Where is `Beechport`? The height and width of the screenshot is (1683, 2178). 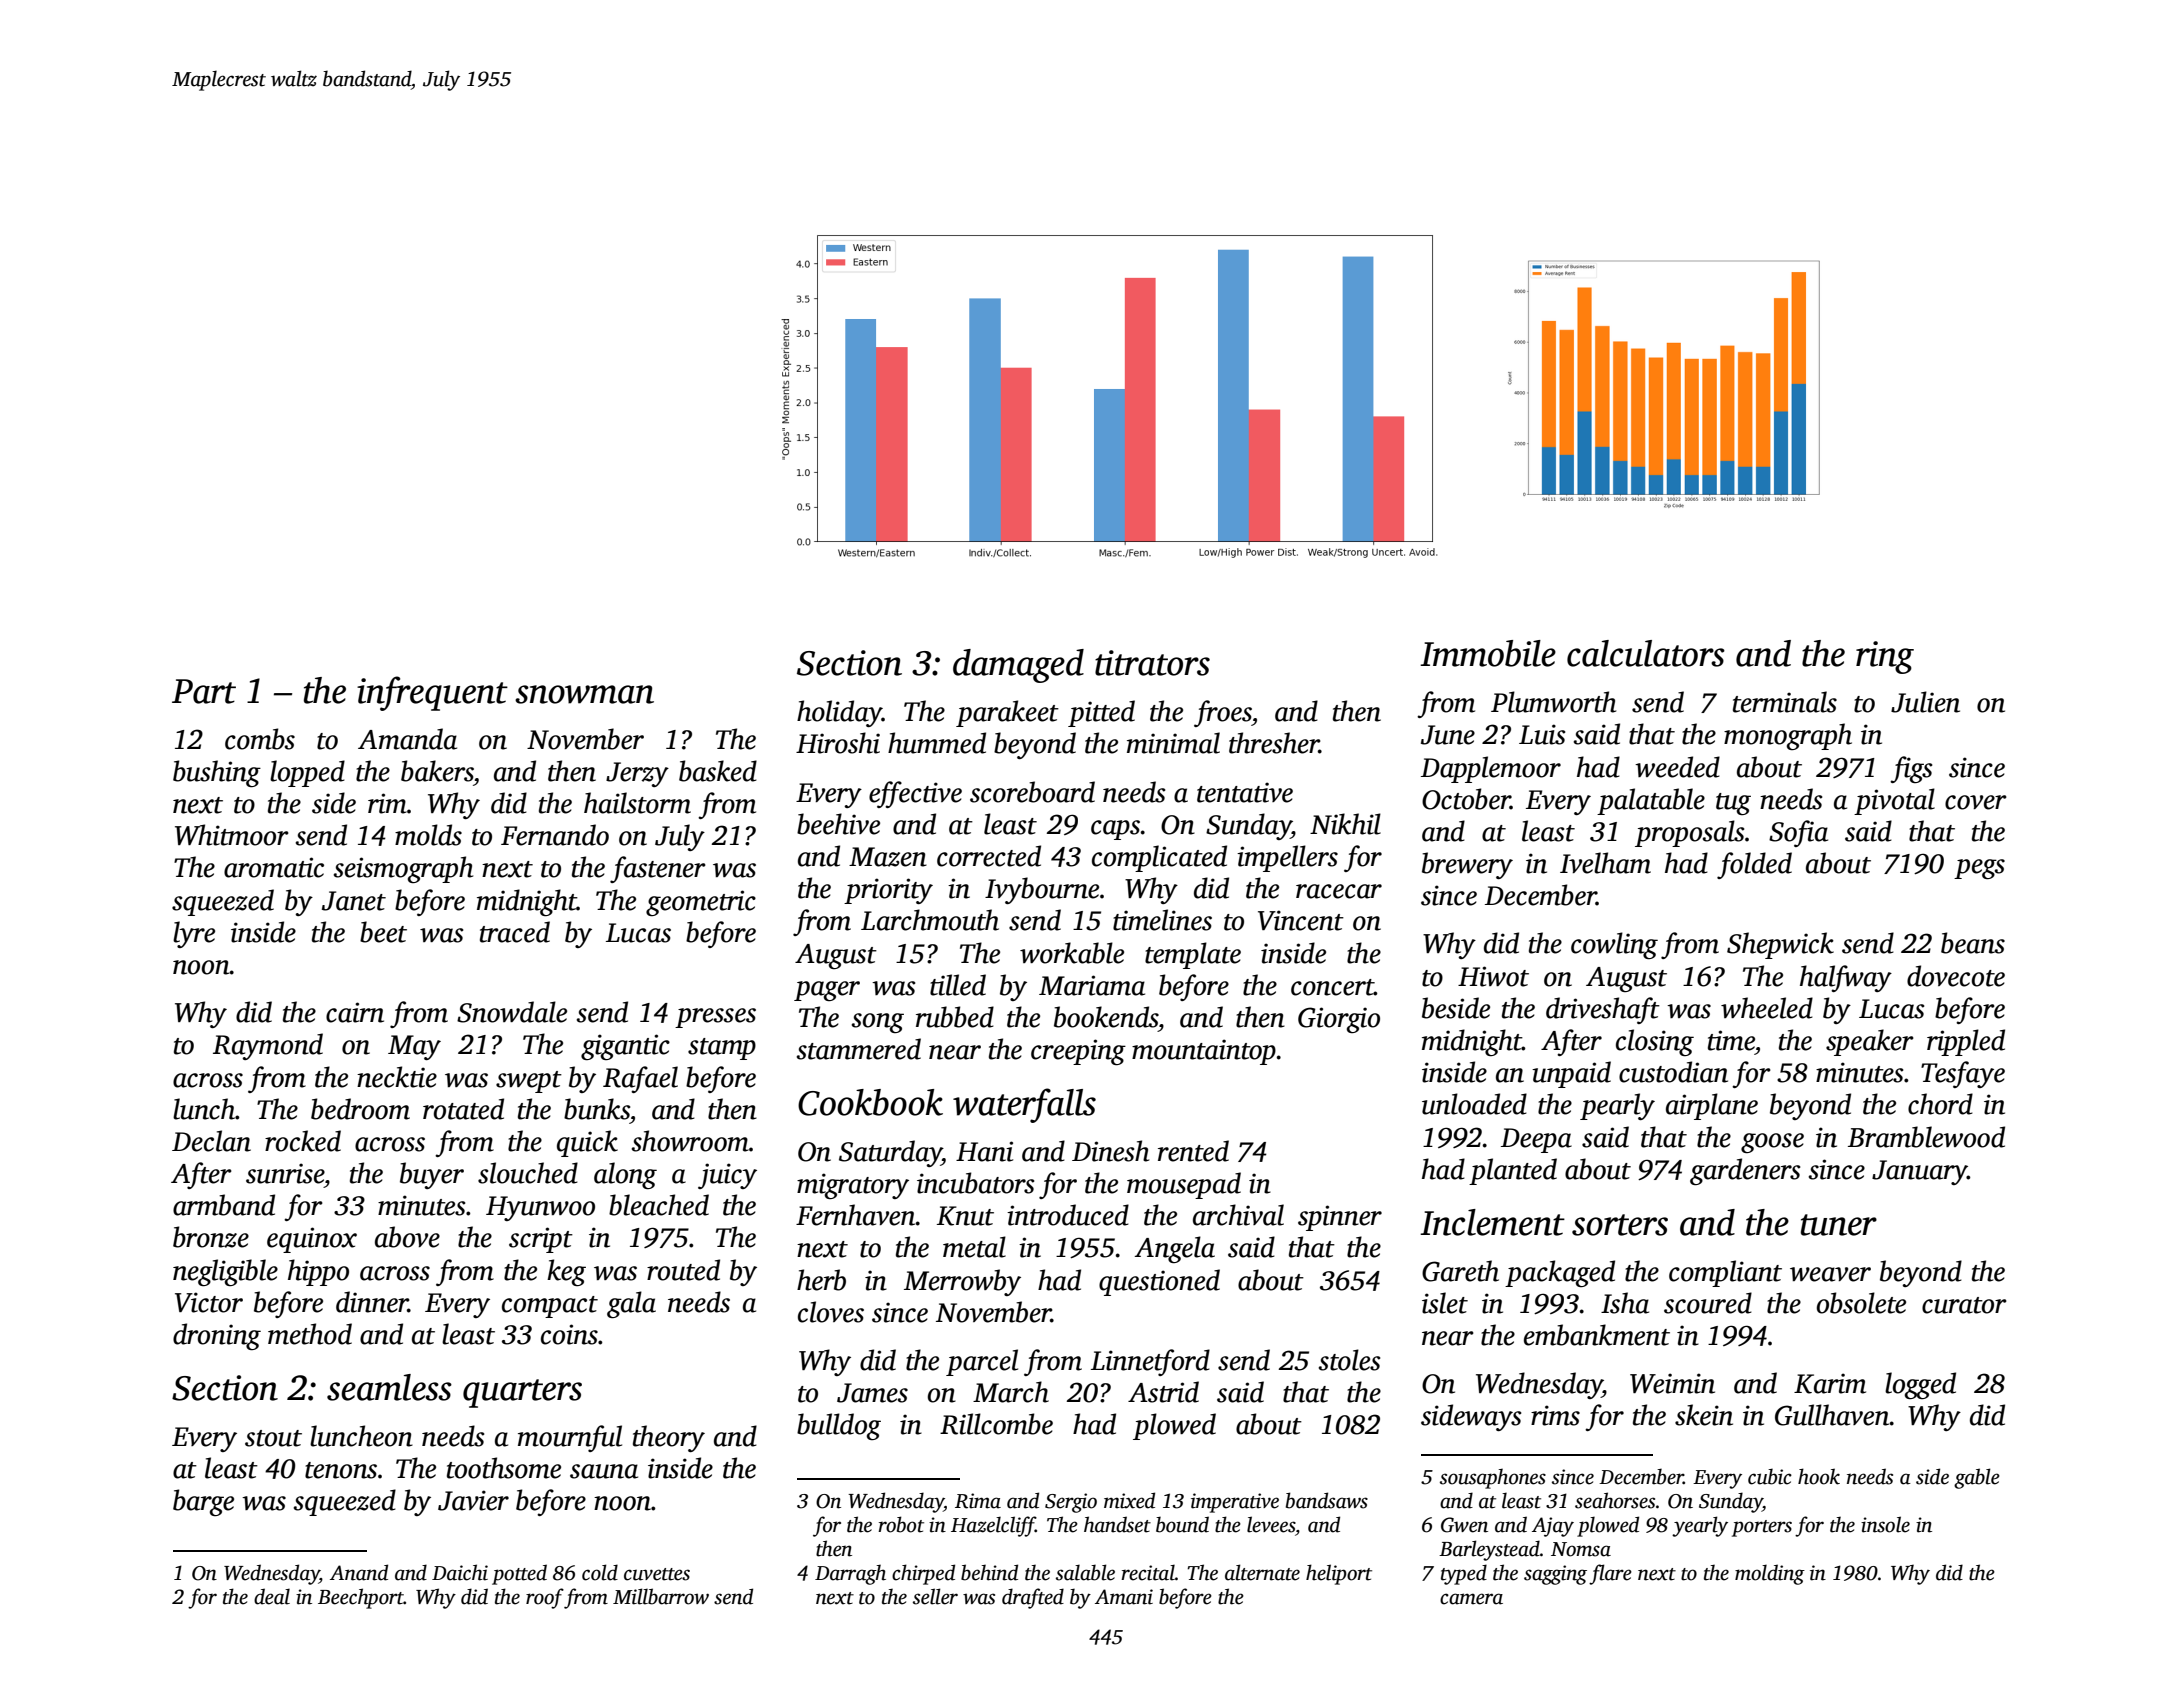 Beechport is located at coordinates (361, 1598).
